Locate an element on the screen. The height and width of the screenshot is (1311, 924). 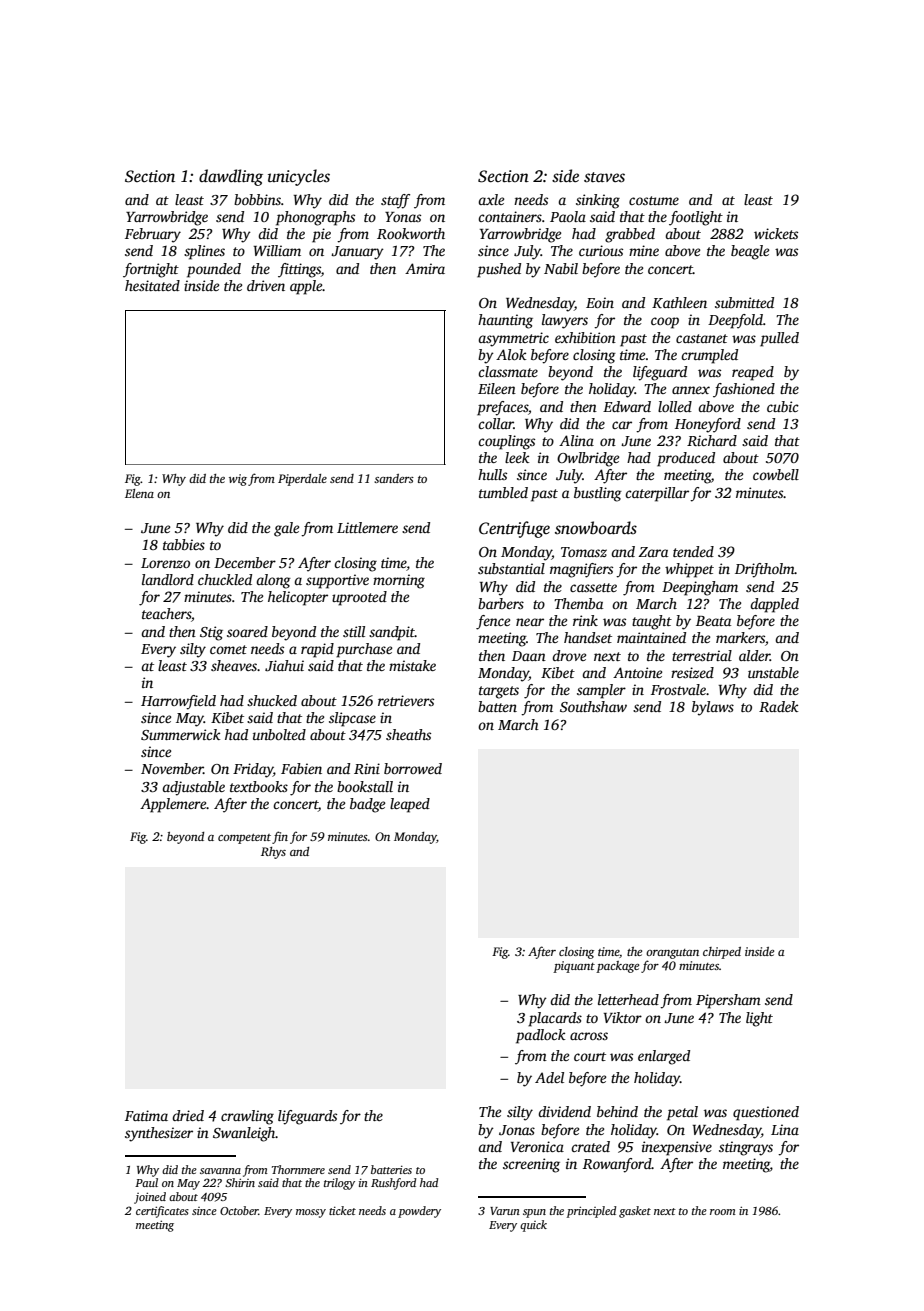
Centrifuge is located at coordinates (514, 529).
